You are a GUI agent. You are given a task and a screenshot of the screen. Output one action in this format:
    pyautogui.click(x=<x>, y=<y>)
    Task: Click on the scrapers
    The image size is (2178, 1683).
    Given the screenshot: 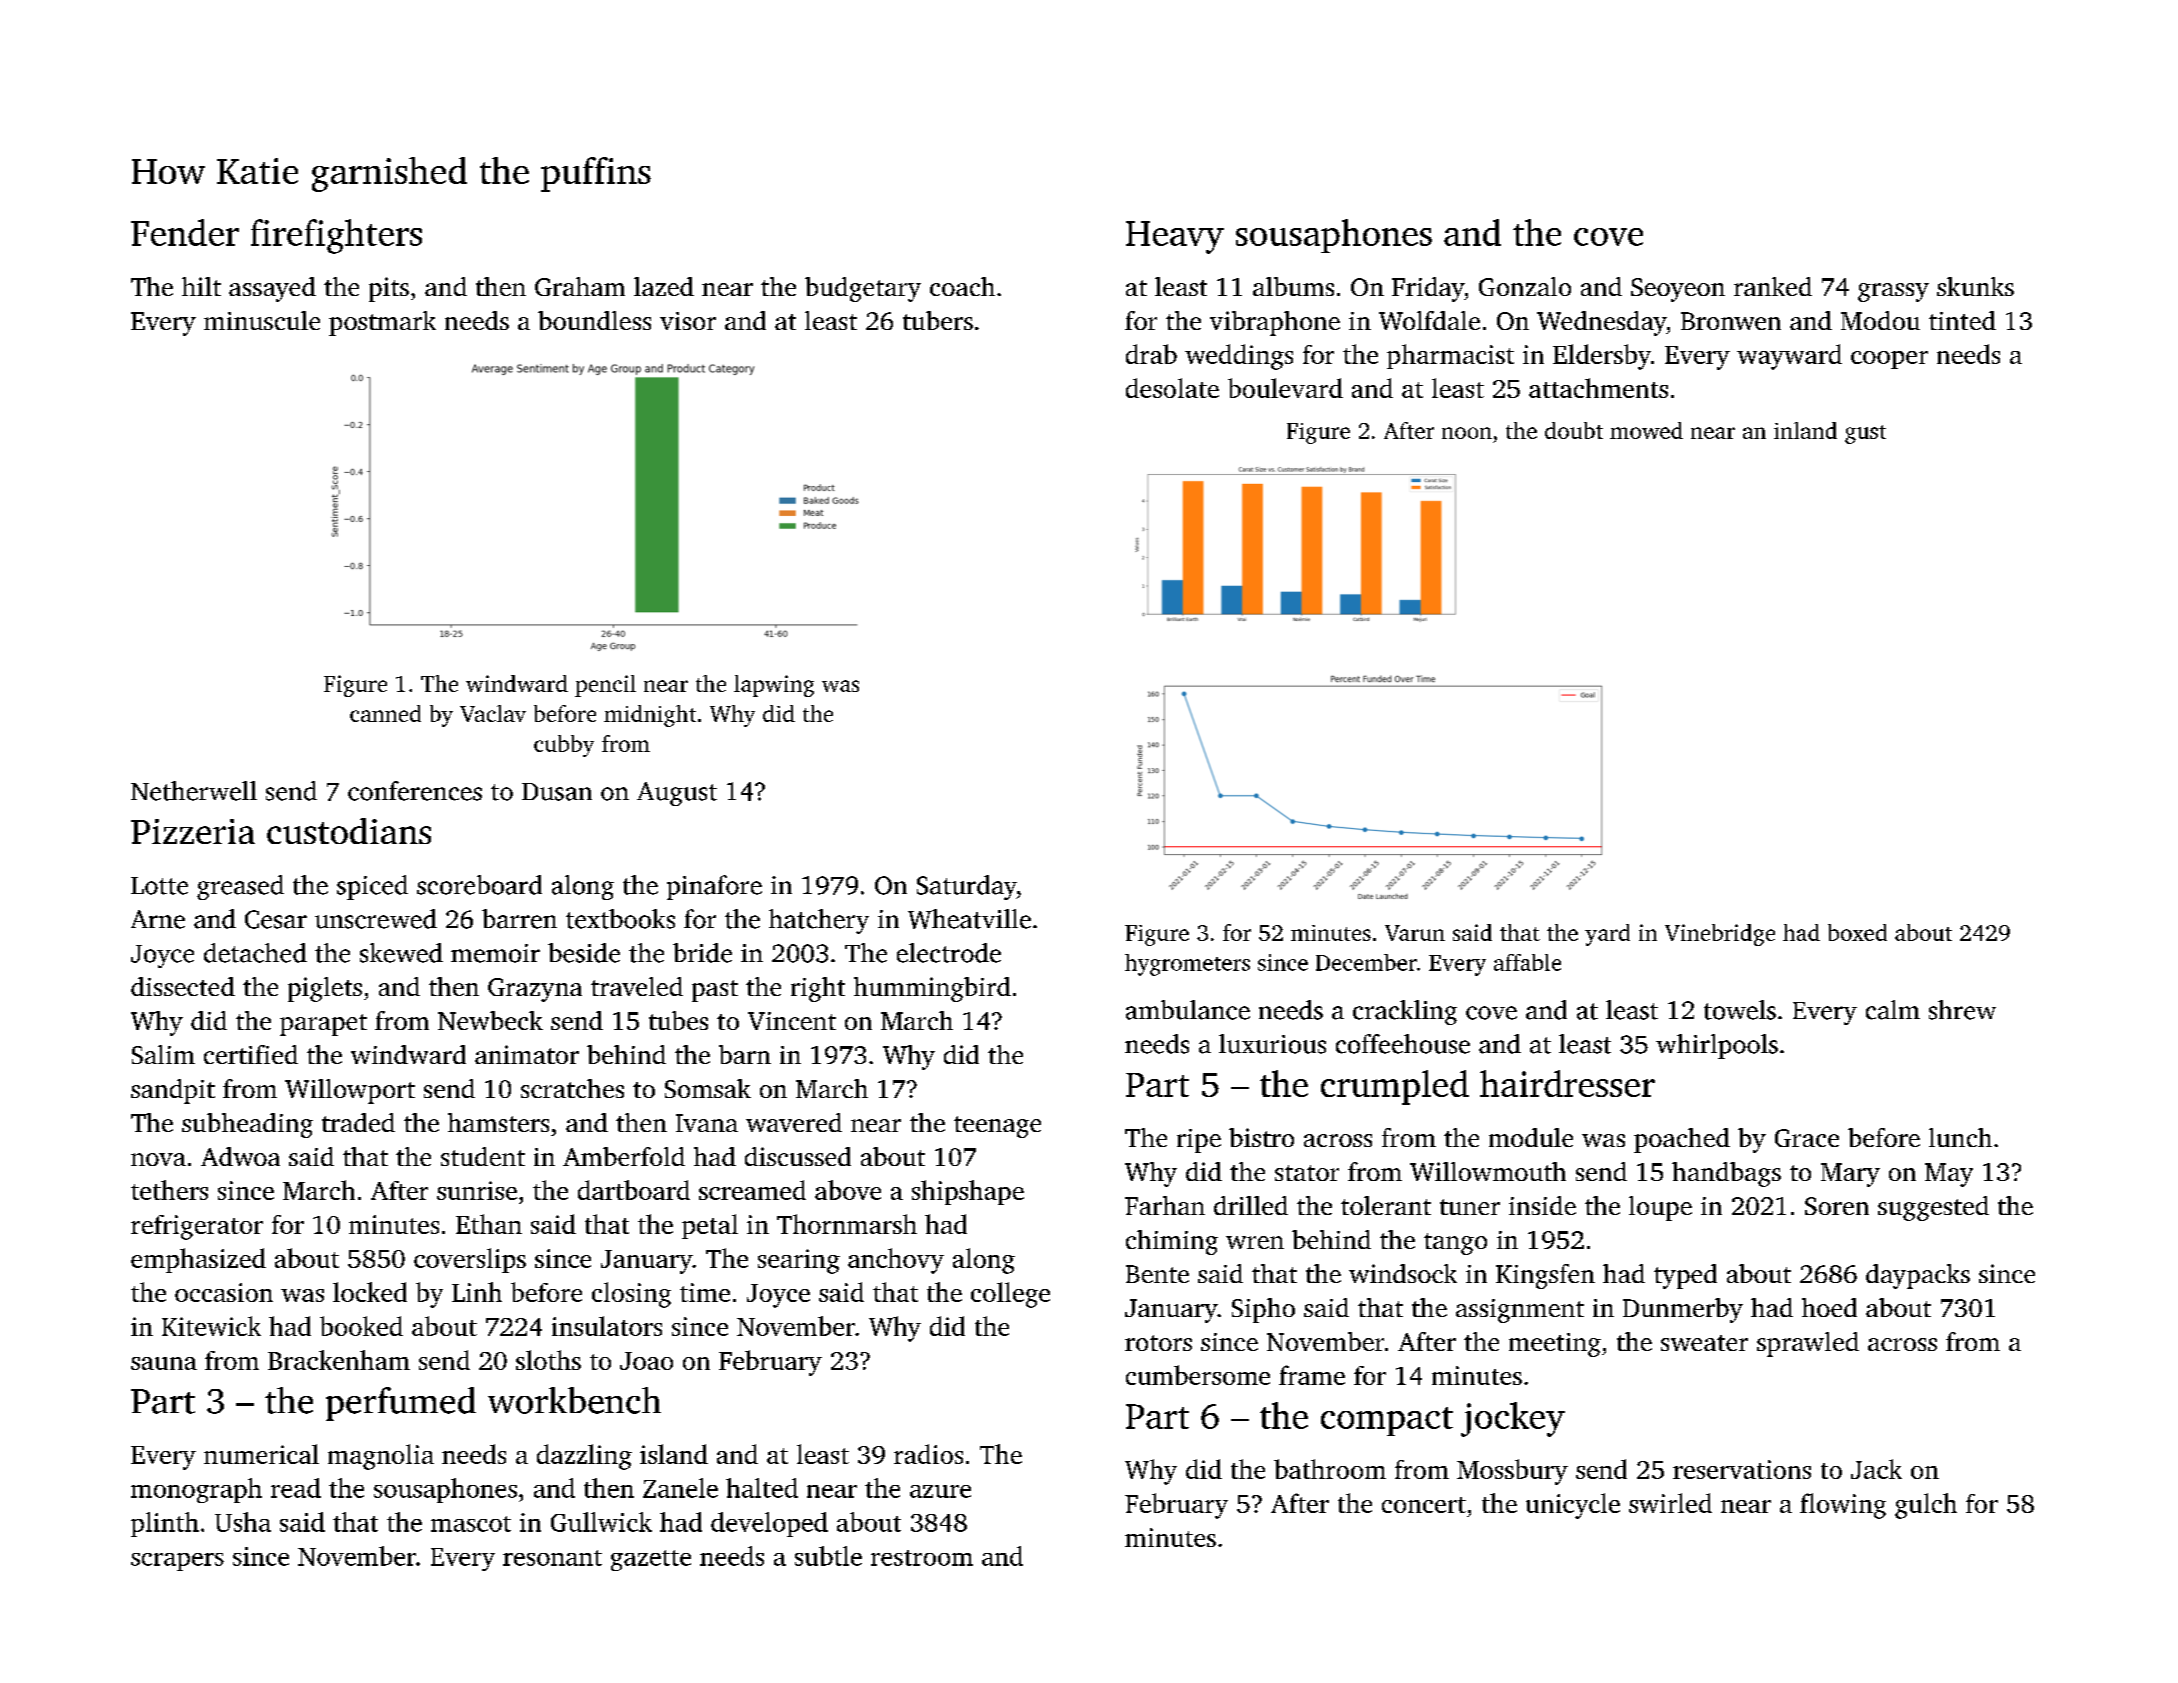 What is the action you would take?
    pyautogui.click(x=177, y=1562)
